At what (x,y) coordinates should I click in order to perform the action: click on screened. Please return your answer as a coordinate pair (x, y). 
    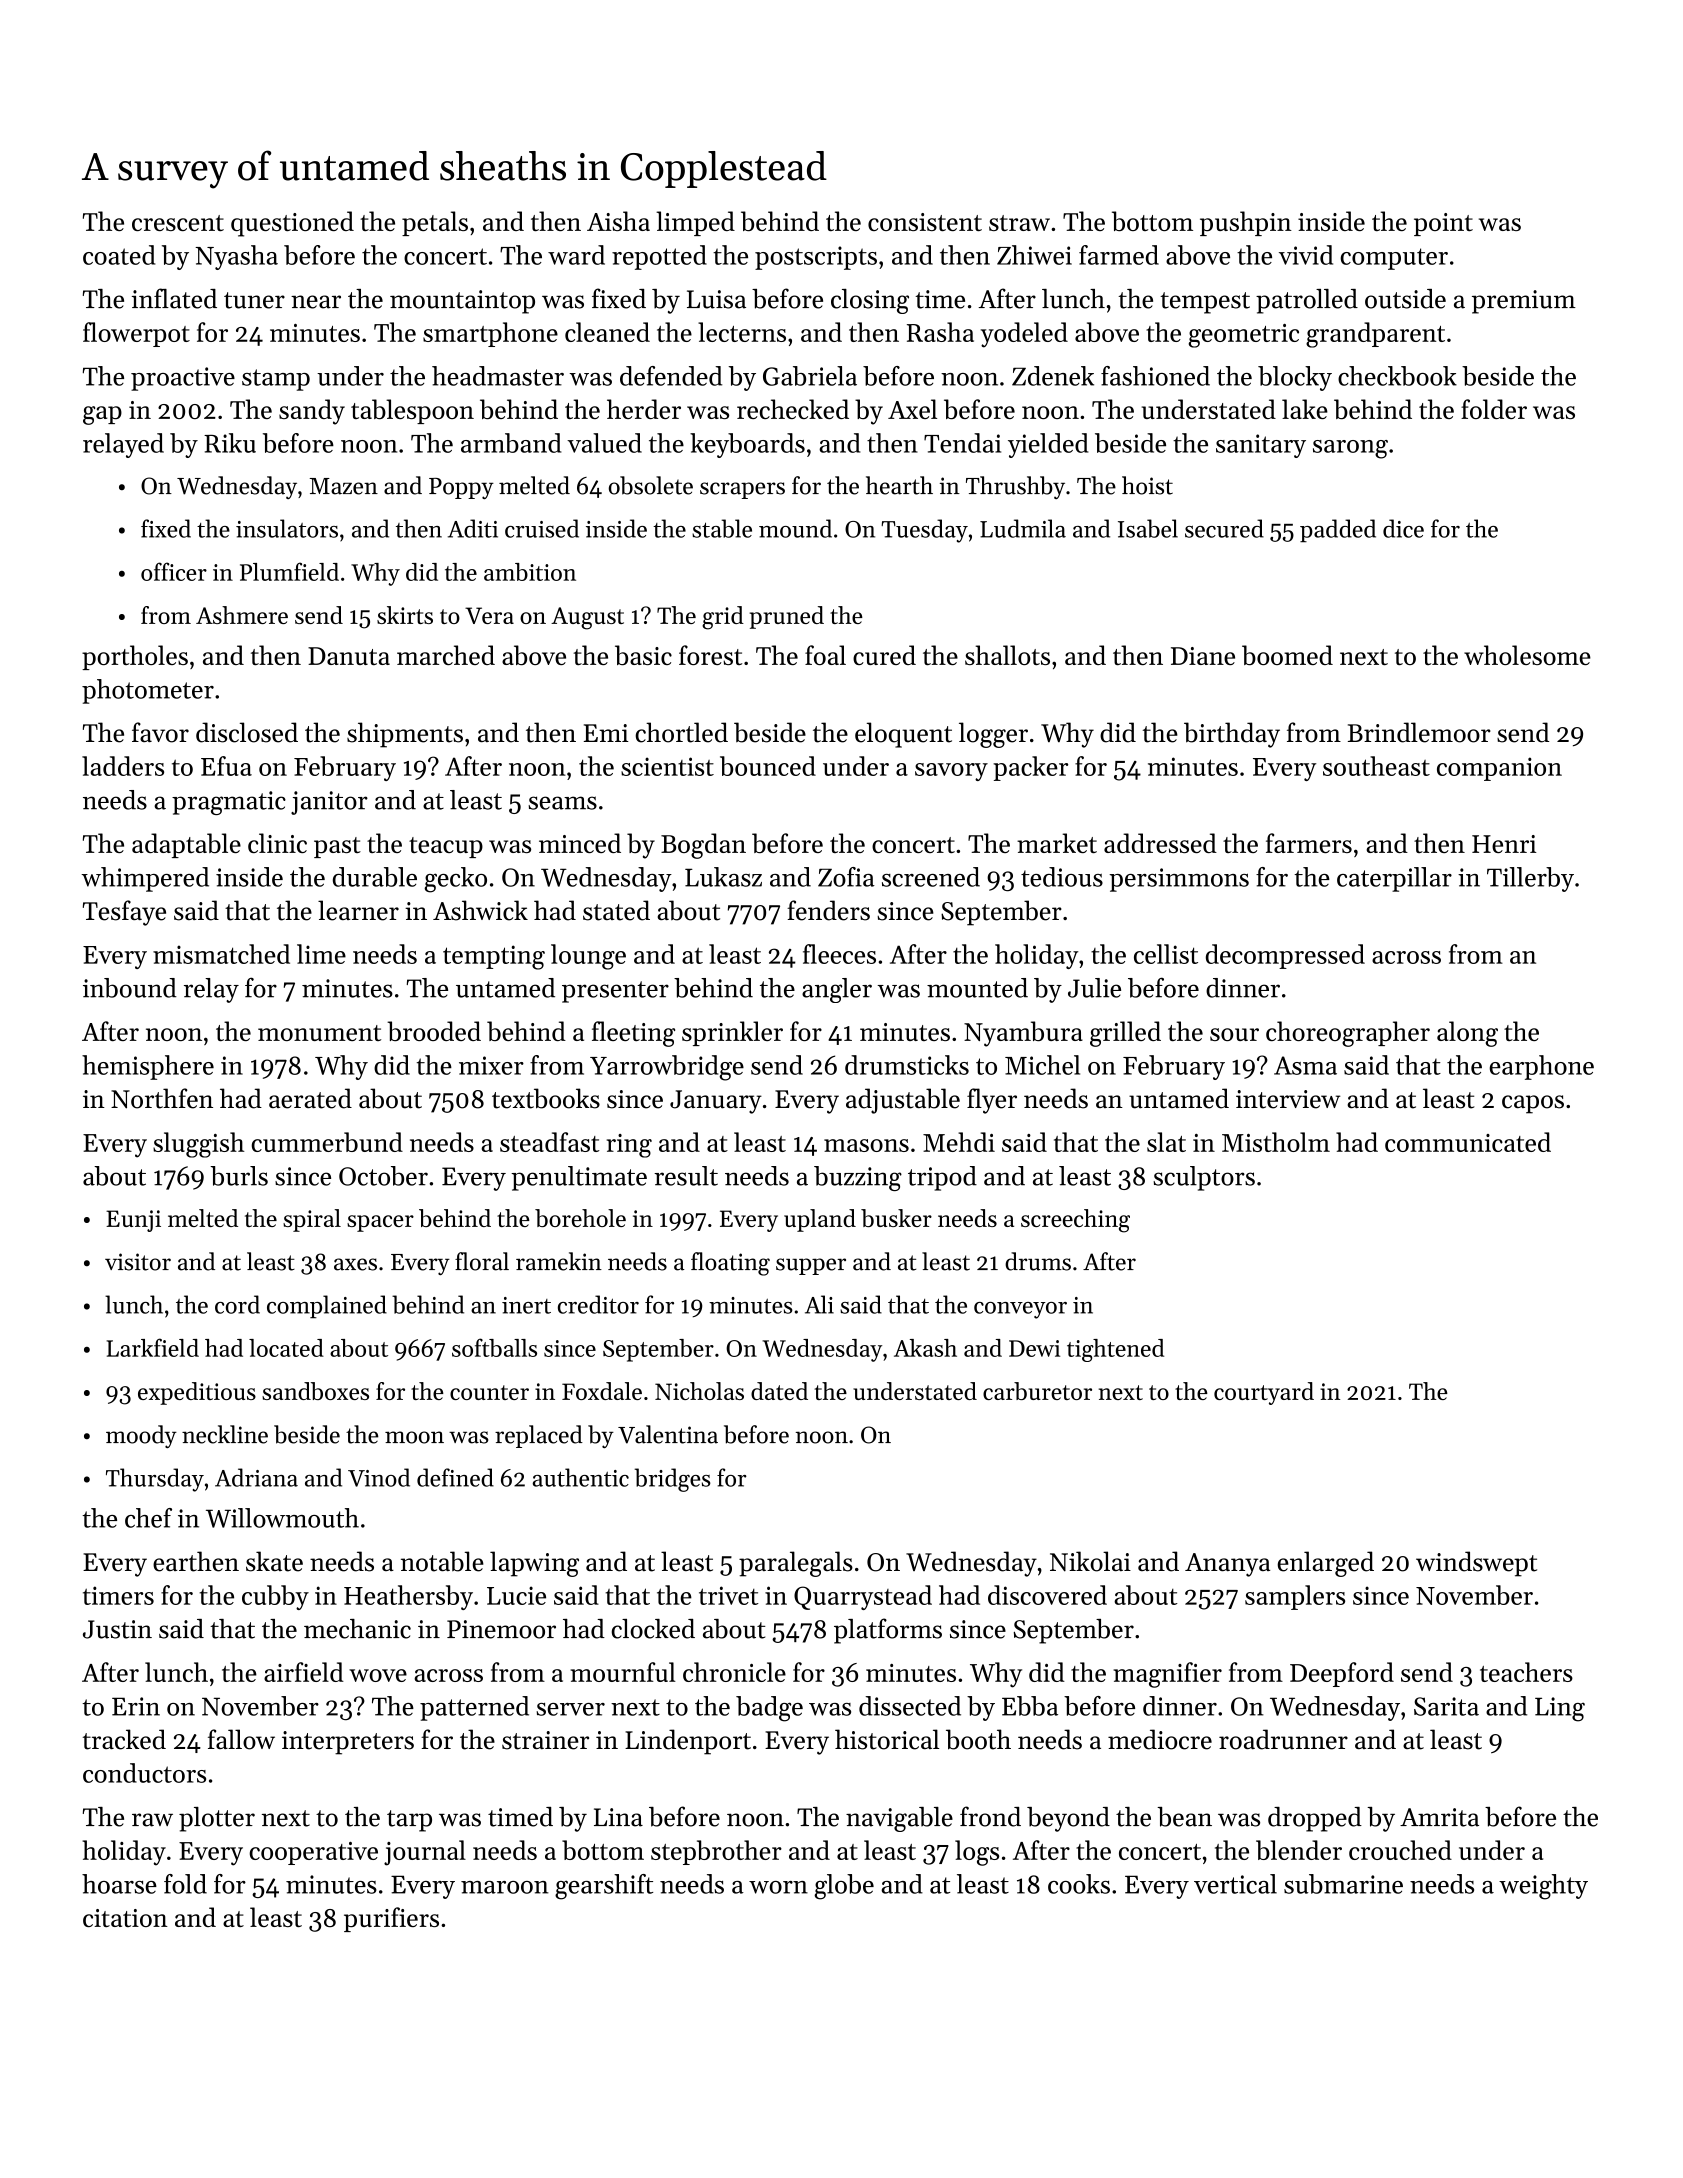
    Looking at the image, I should click on (931, 877).
